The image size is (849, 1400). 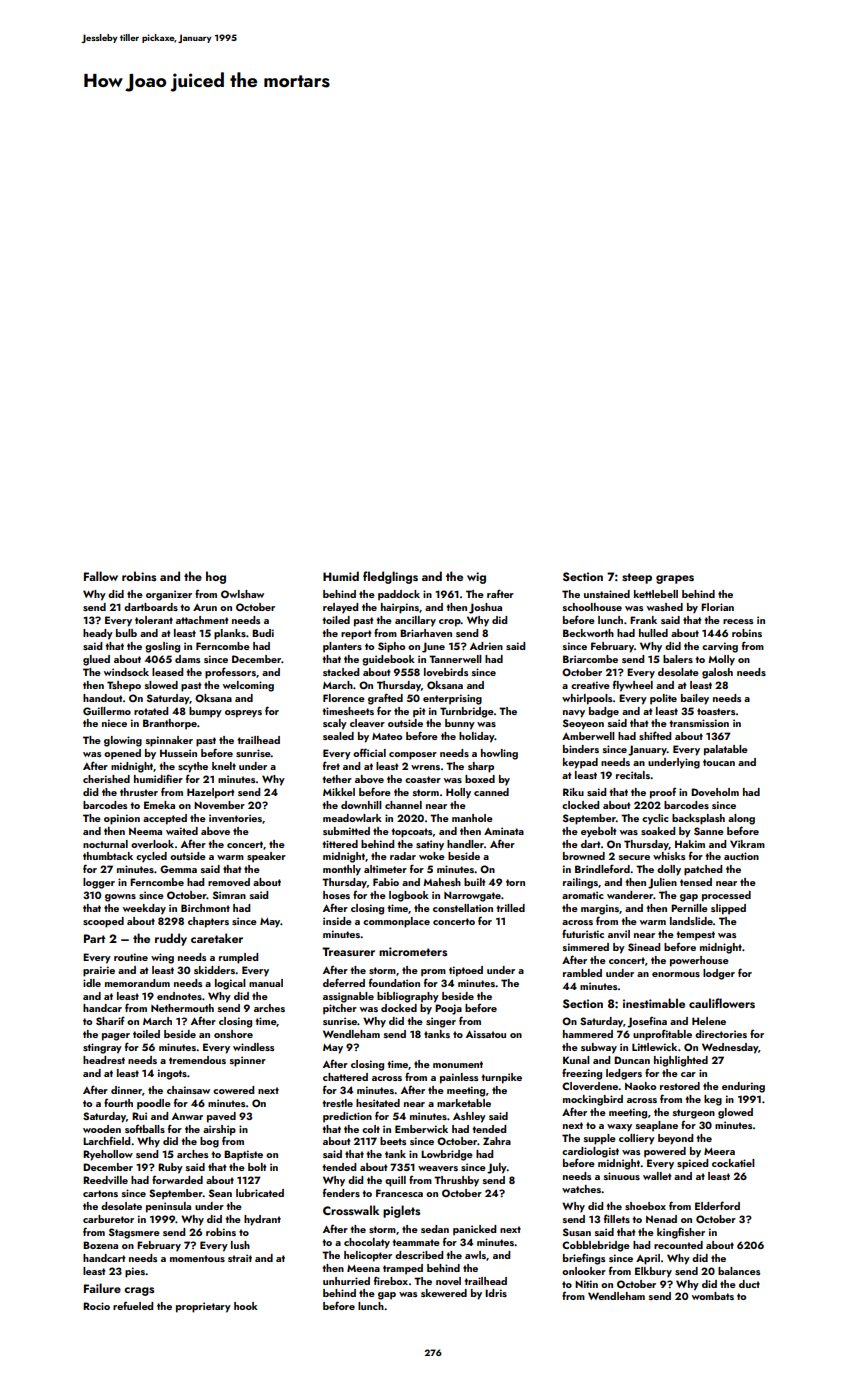 I want to click on painless, so click(x=459, y=1078).
